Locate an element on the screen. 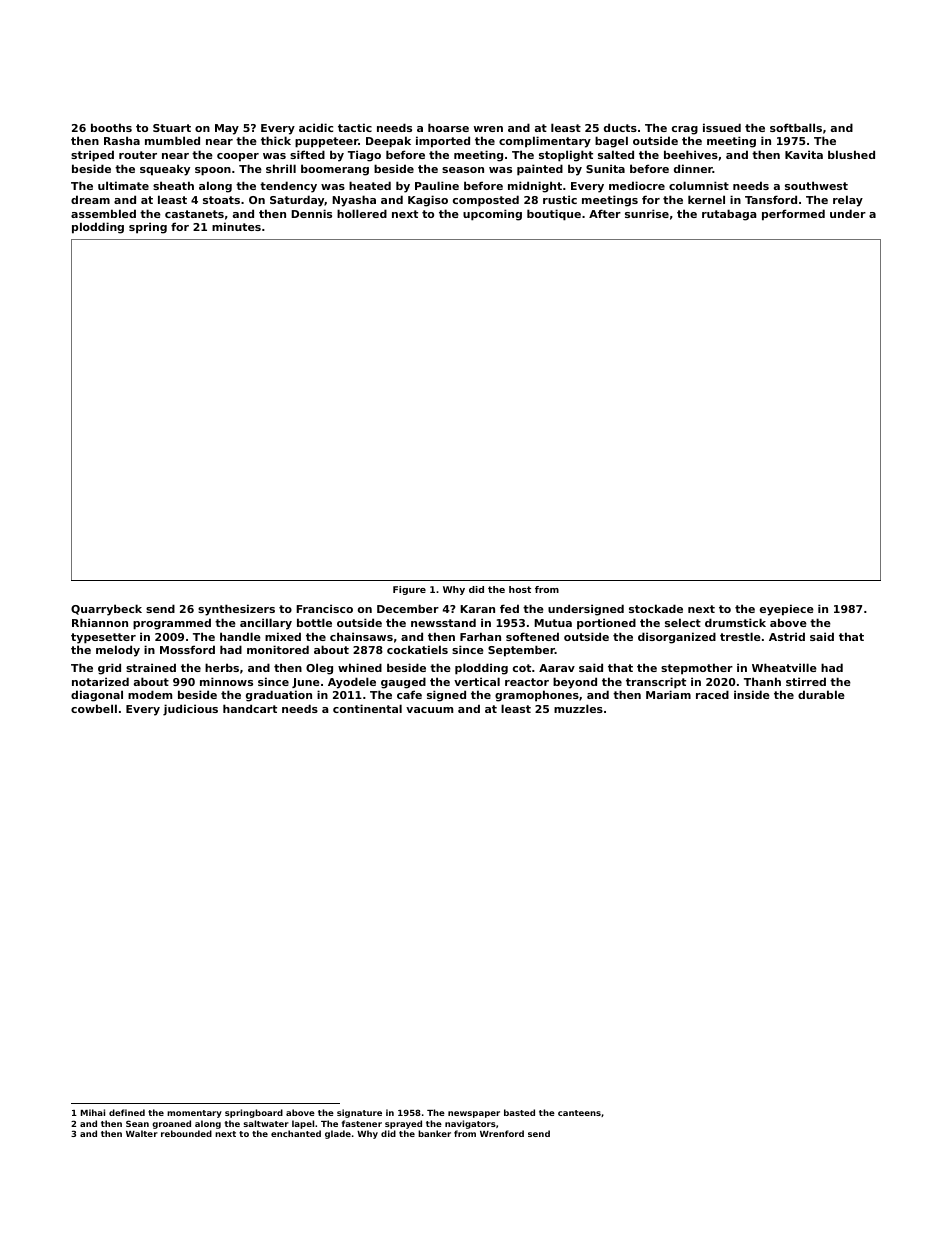 Image resolution: width=952 pixels, height=1233 pixels. Figure is located at coordinates (409, 590).
